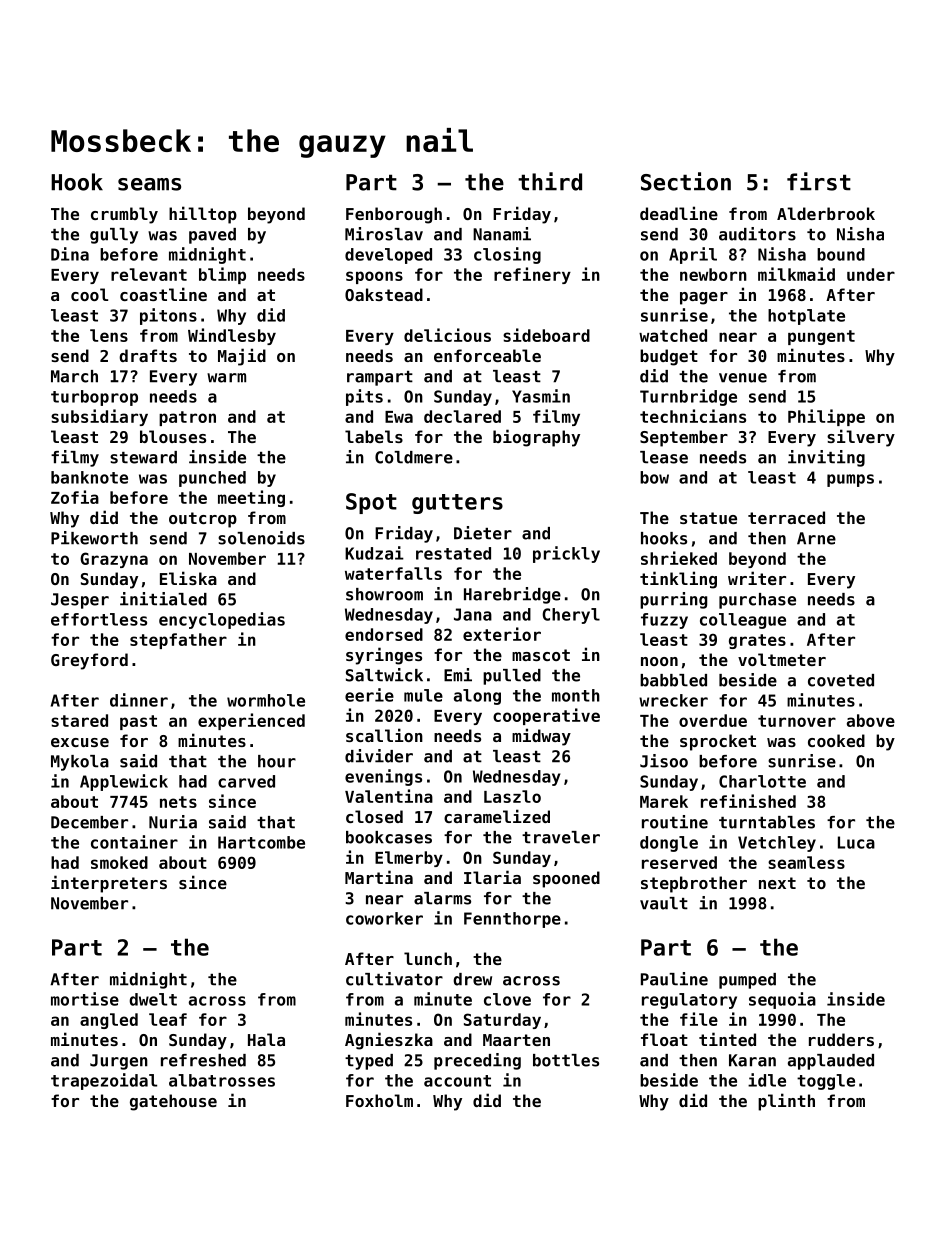 The image size is (952, 1233). What do you see at coordinates (550, 181) in the screenshot?
I see `third` at bounding box center [550, 181].
